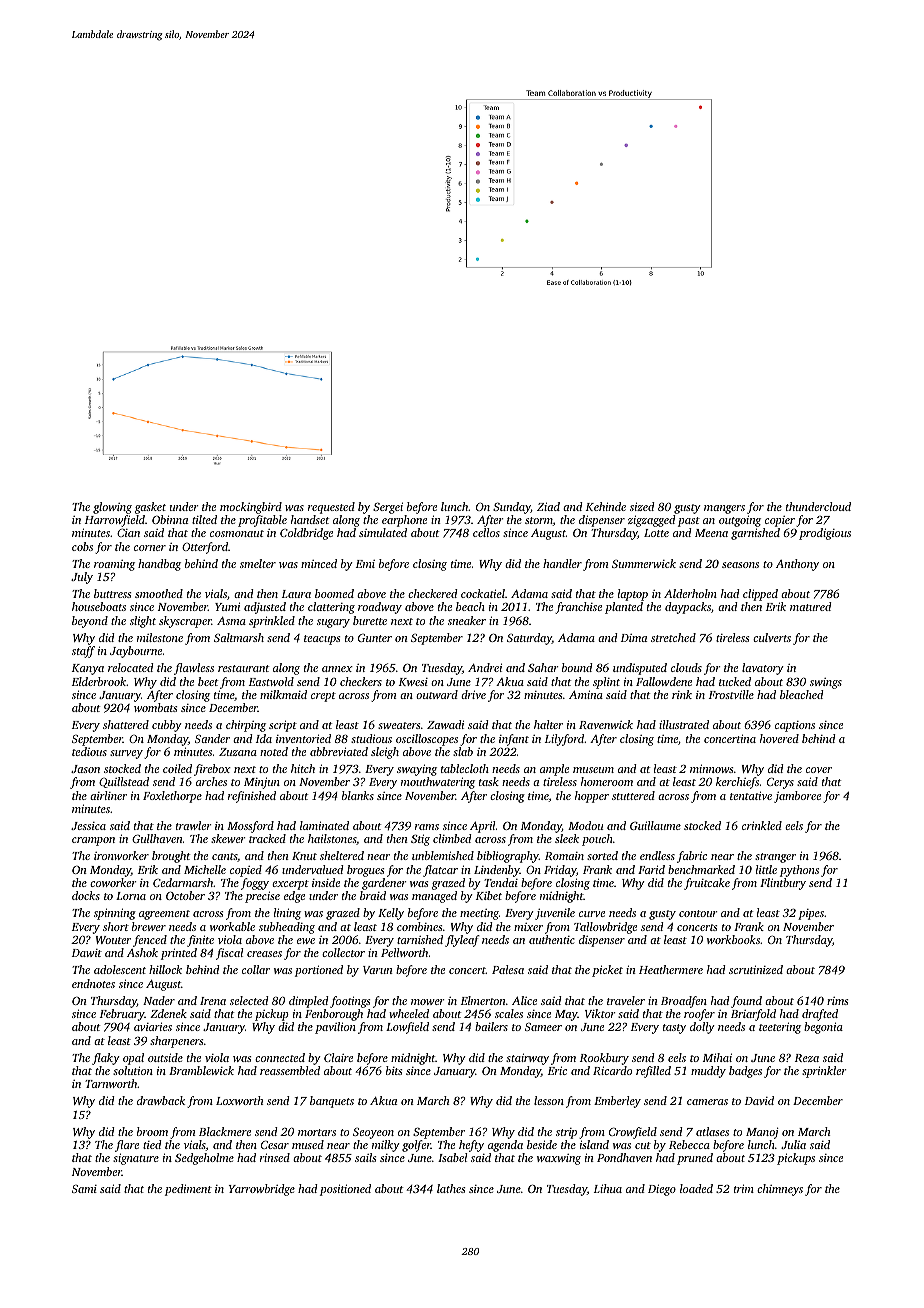 This document has height=1308, width=924. What do you see at coordinates (150, 508) in the document?
I see `gasket` at bounding box center [150, 508].
